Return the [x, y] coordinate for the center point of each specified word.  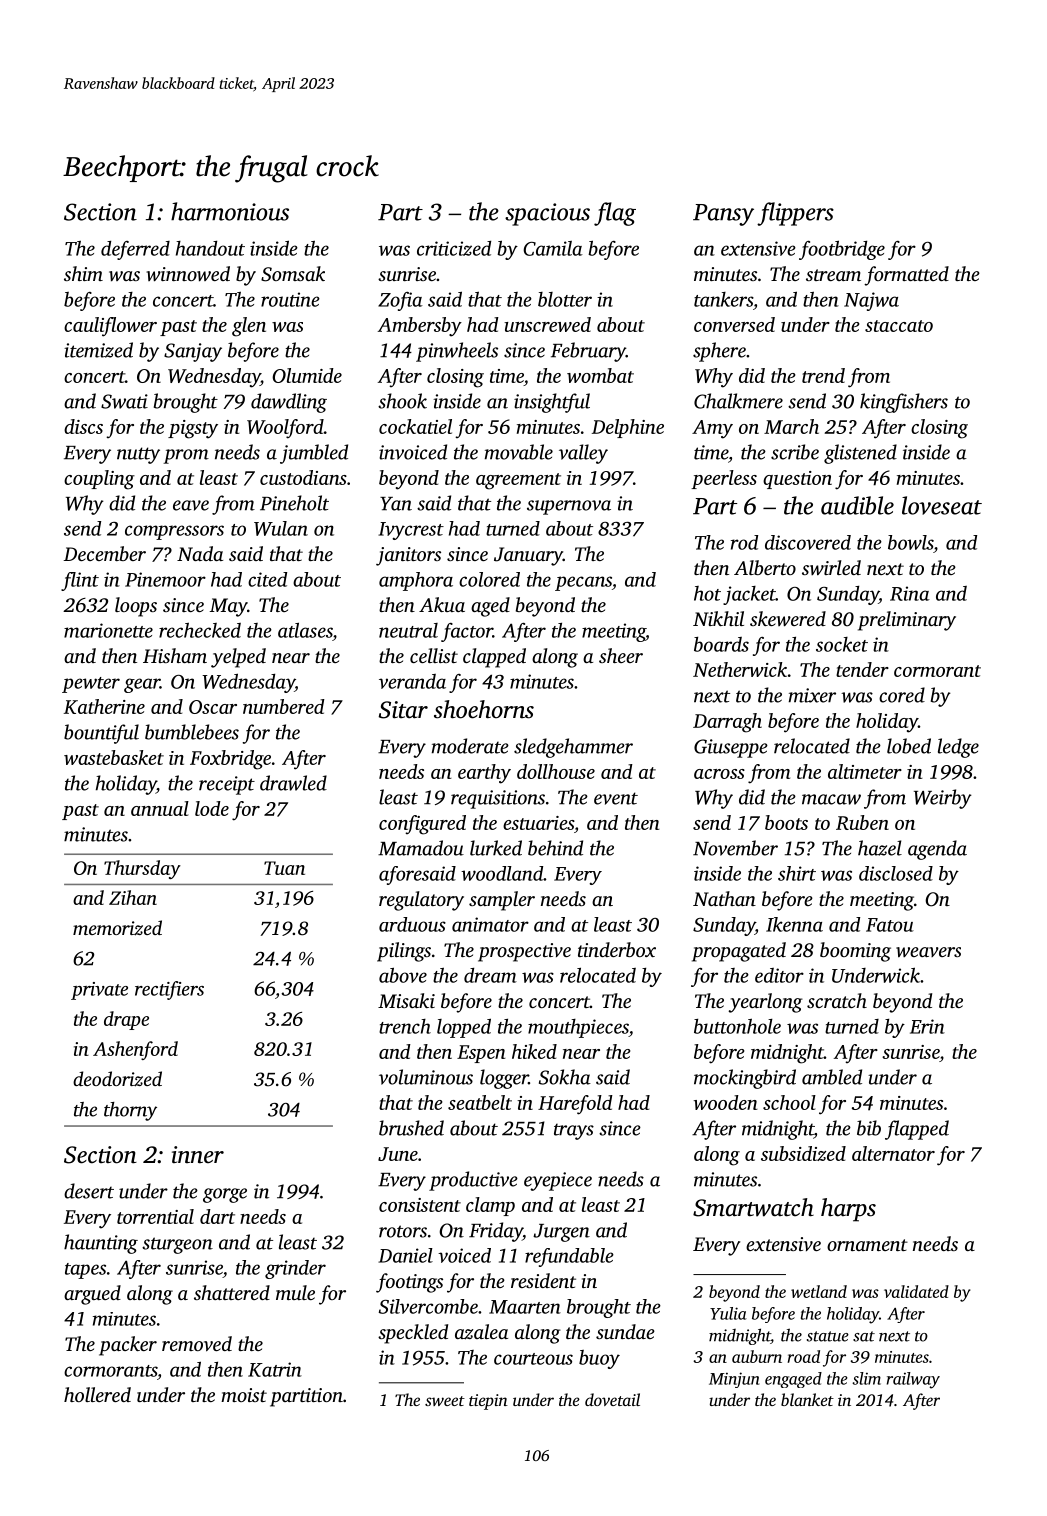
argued [92, 1295]
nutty [138, 455]
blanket [807, 1399]
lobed [909, 746]
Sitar [403, 710]
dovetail [612, 1399]
